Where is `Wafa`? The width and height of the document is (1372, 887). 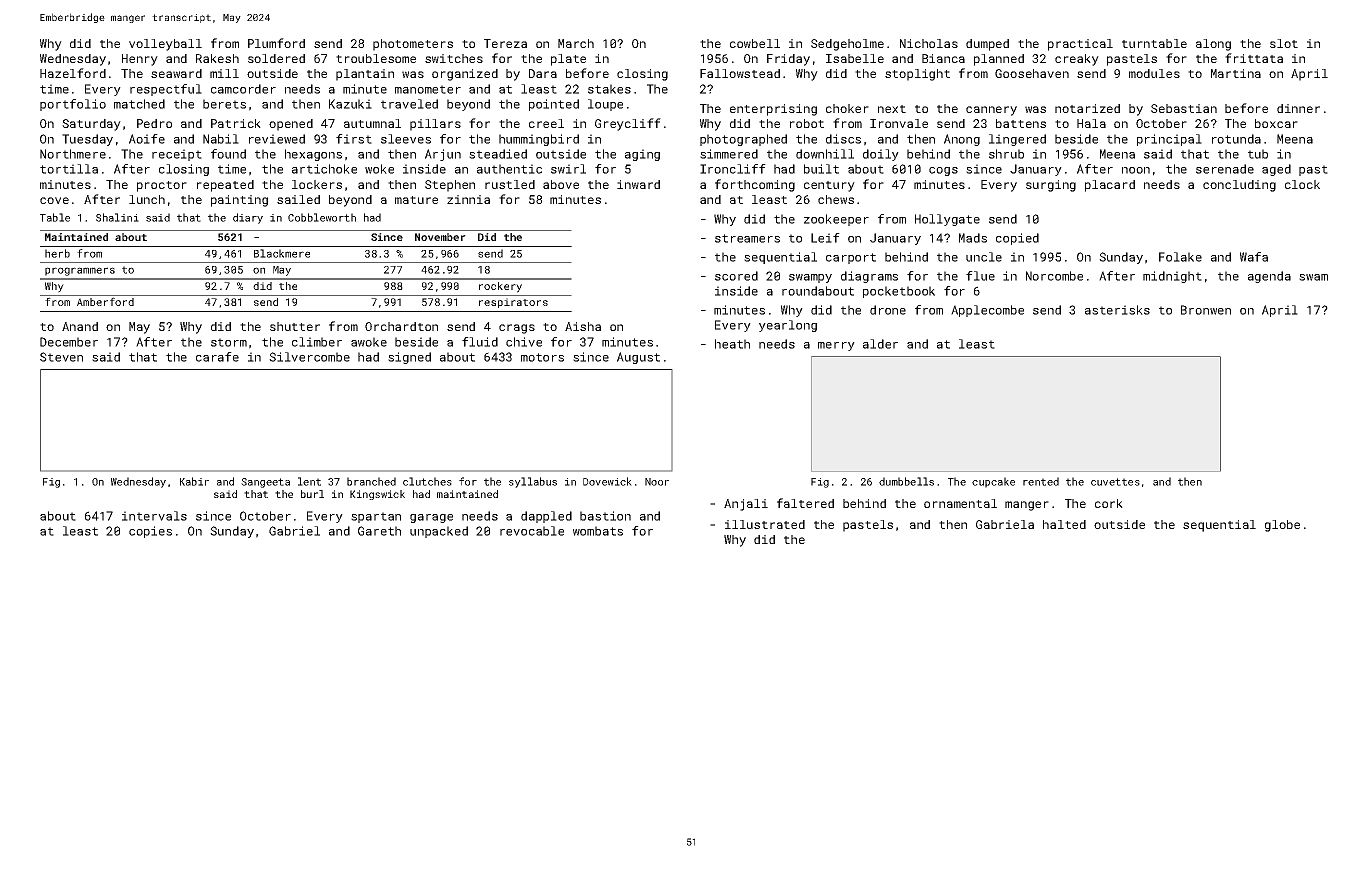 Wafa is located at coordinates (1254, 257).
